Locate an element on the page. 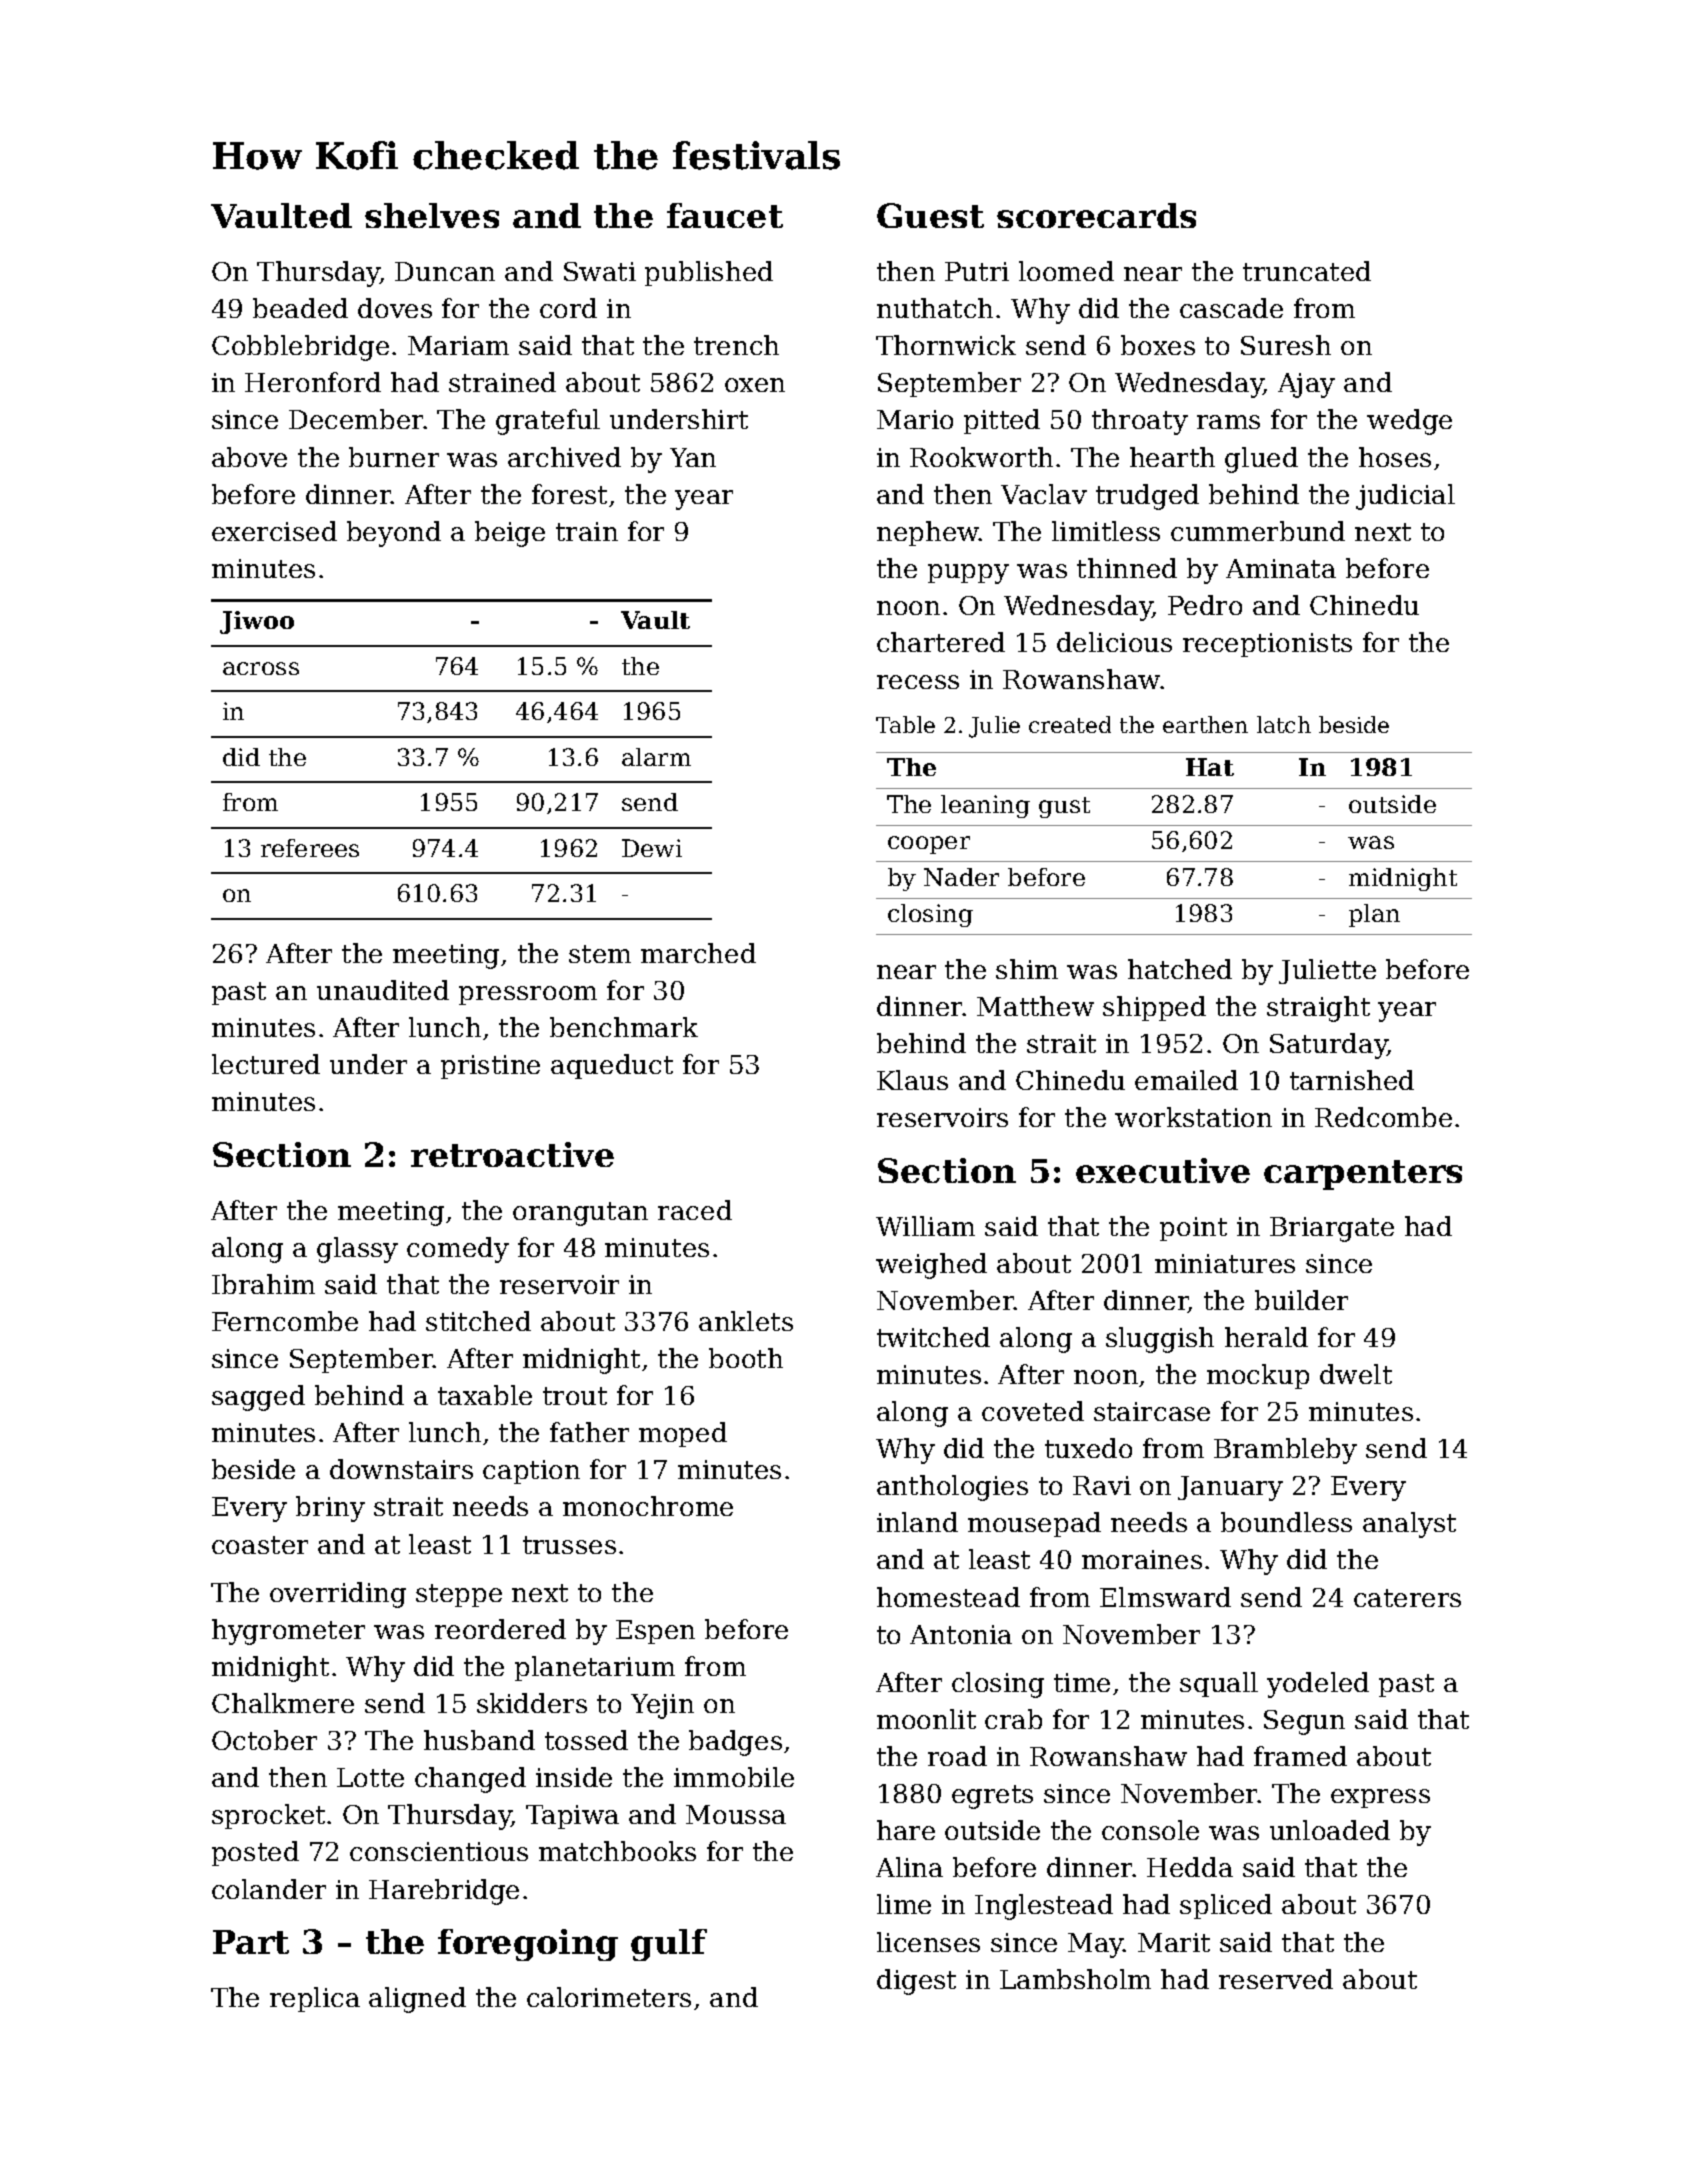 The height and width of the document is (2178, 1683). yodeled is located at coordinates (1318, 1685).
